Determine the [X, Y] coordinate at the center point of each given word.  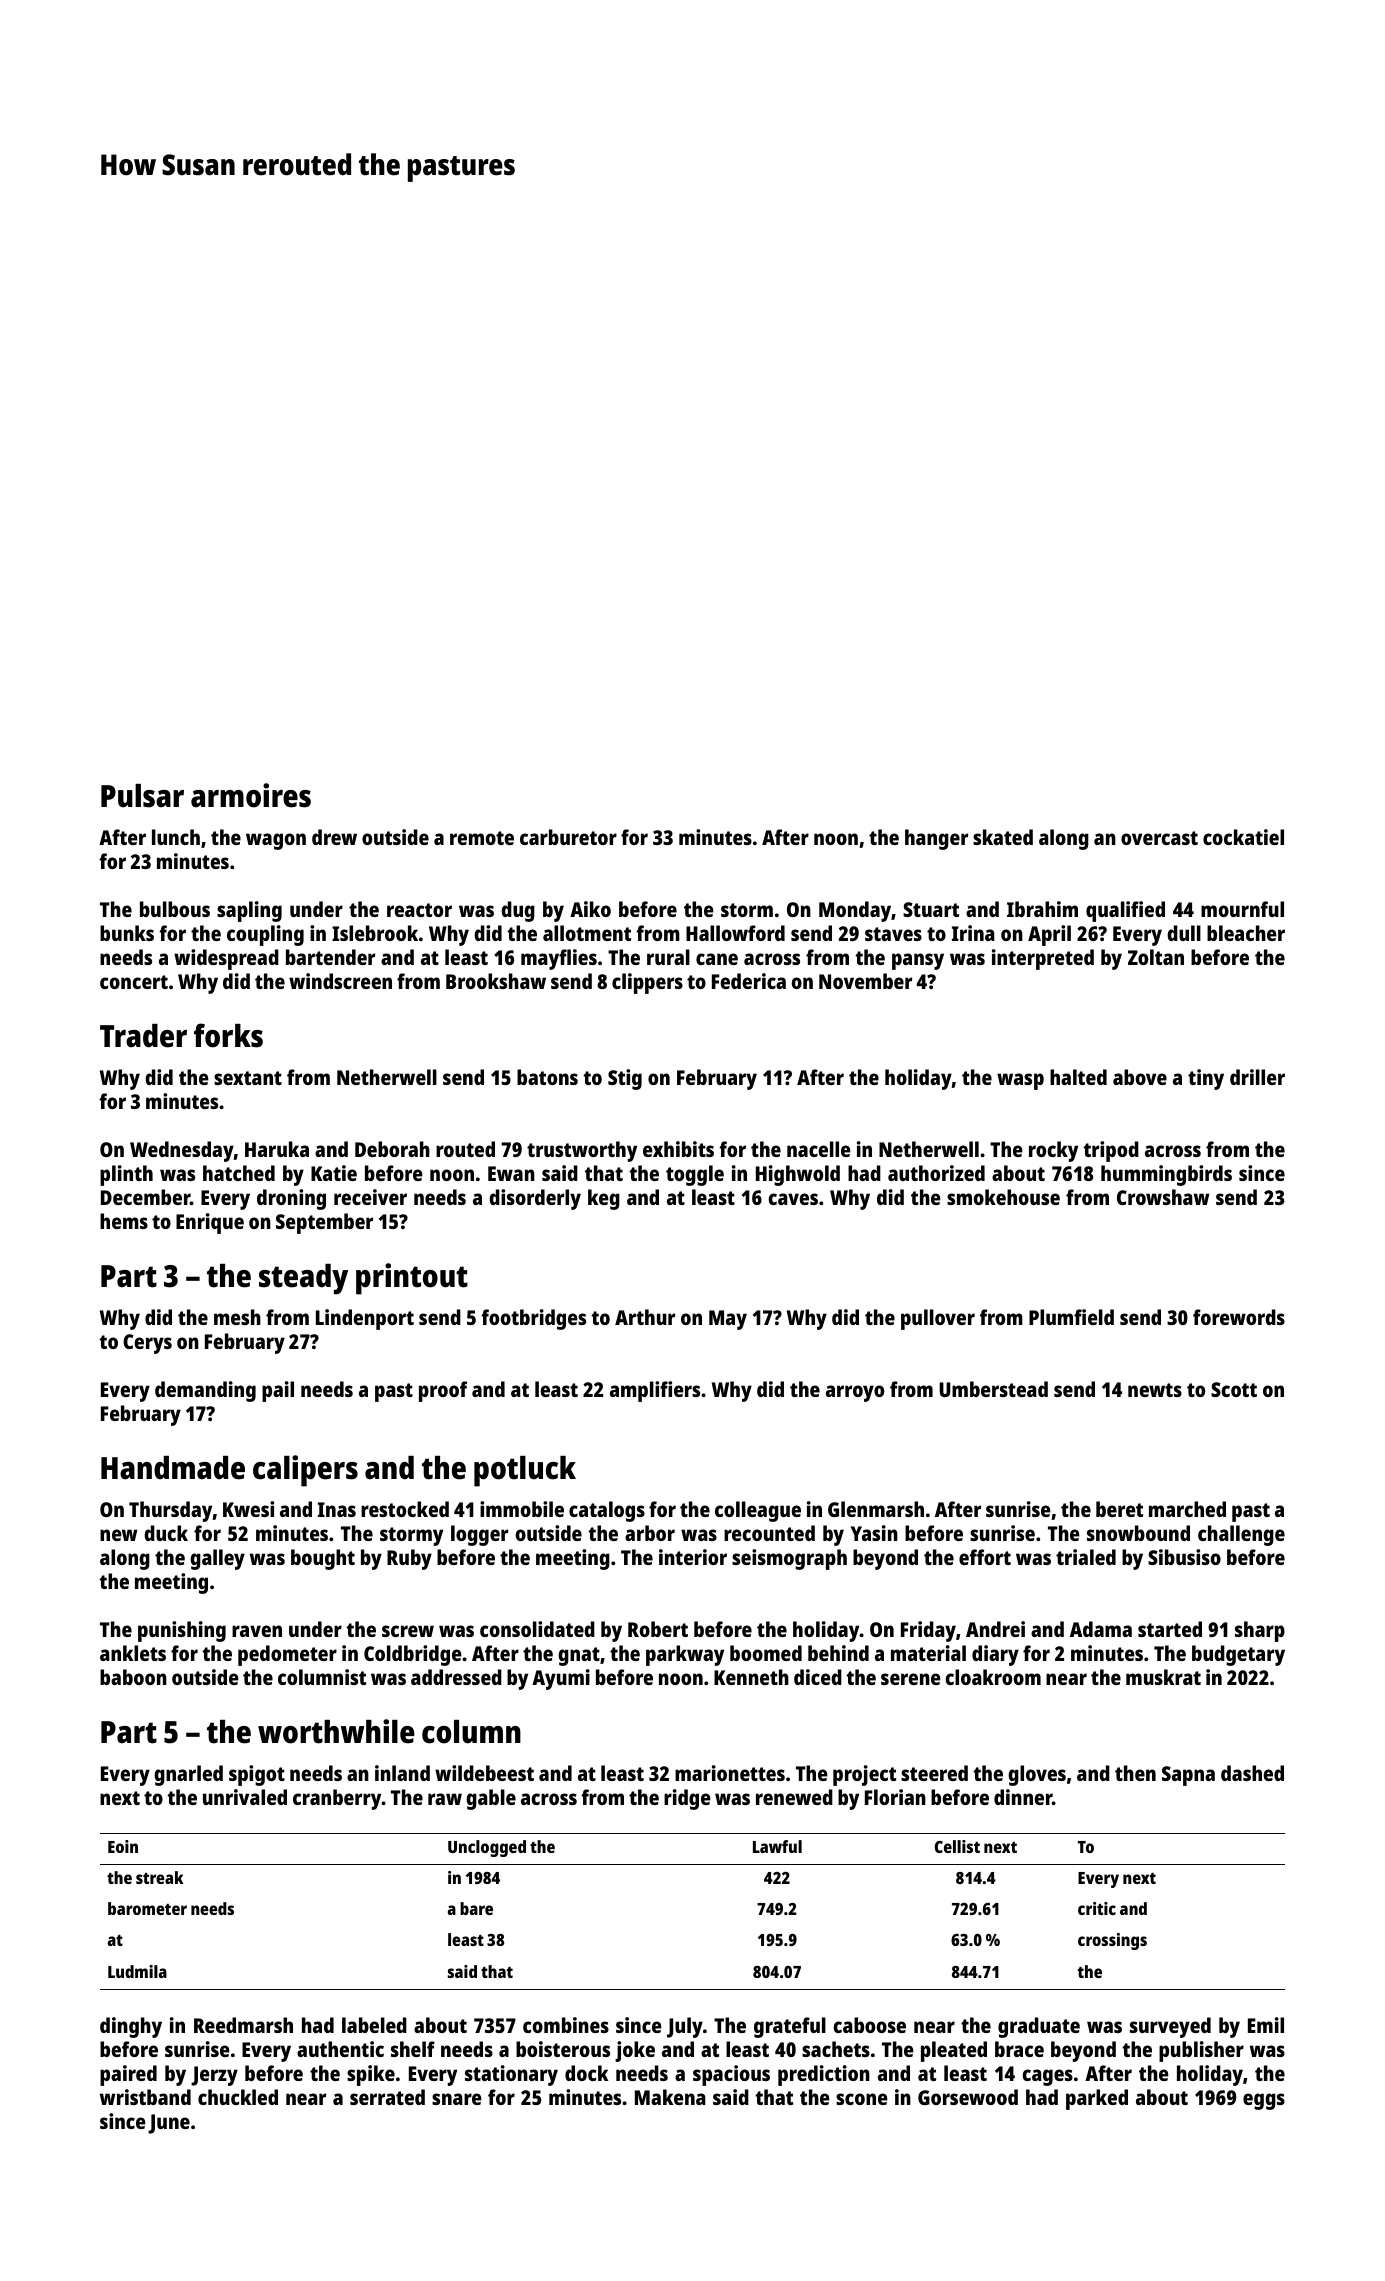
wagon [276, 841]
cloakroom [993, 1677]
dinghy [131, 2027]
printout [412, 1279]
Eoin [123, 1846]
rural [668, 957]
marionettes [730, 1773]
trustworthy [582, 1151]
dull [1184, 933]
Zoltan [1156, 957]
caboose [869, 2025]
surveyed [1170, 2027]
